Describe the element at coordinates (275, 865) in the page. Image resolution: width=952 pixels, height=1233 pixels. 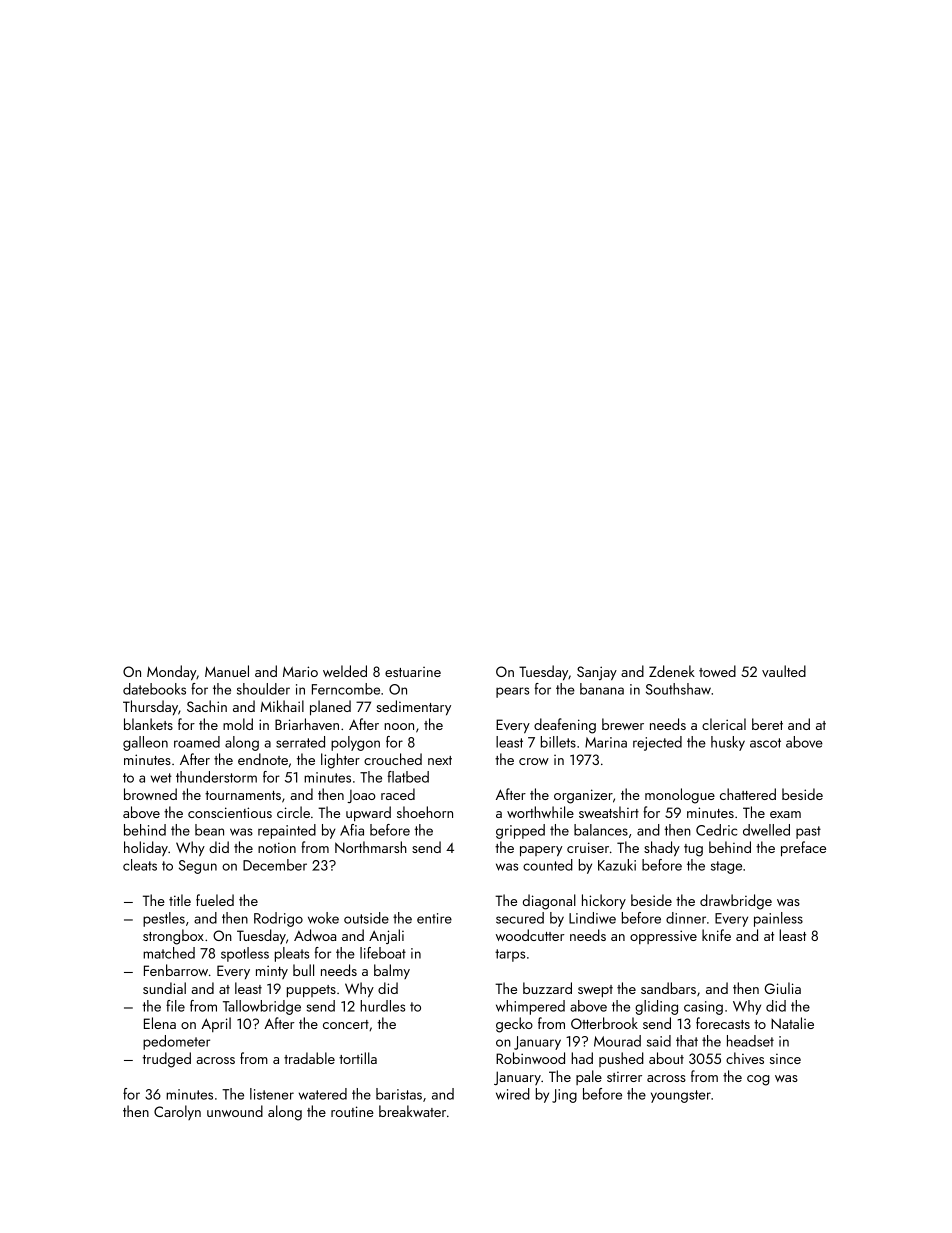
I see `December` at that location.
